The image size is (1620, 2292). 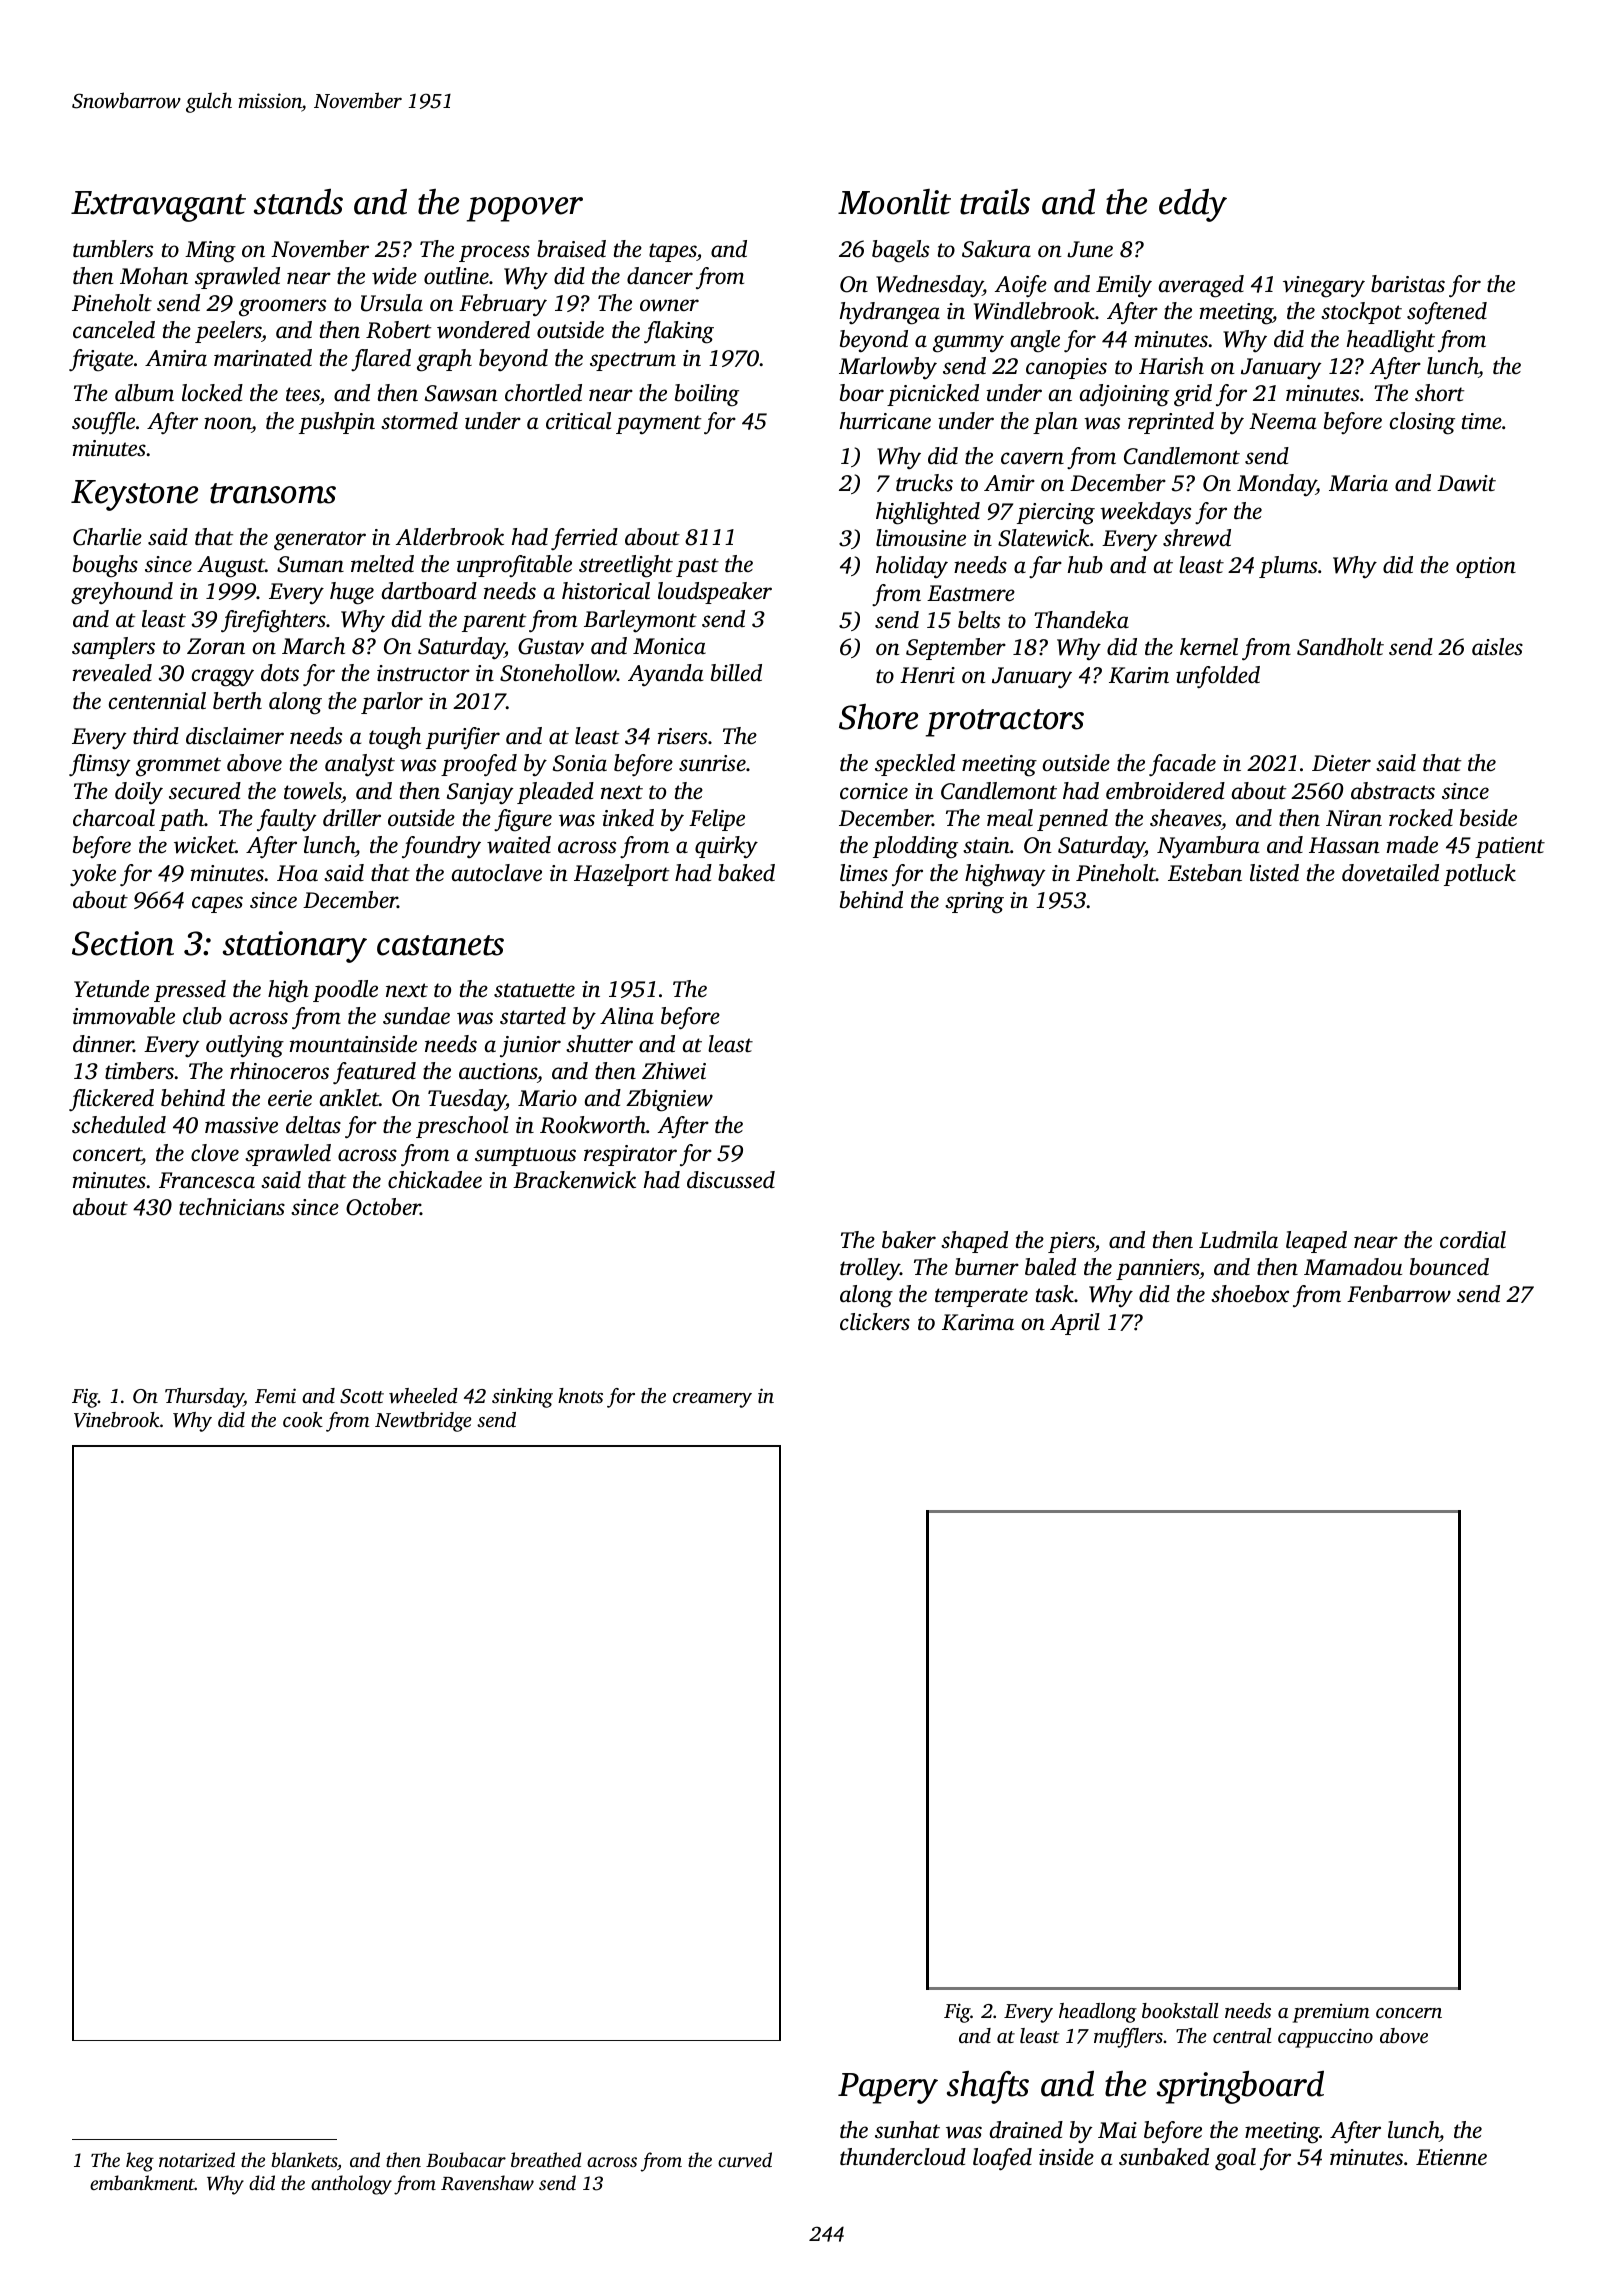 What do you see at coordinates (1399, 1294) in the screenshot?
I see `Fenbarrow` at bounding box center [1399, 1294].
